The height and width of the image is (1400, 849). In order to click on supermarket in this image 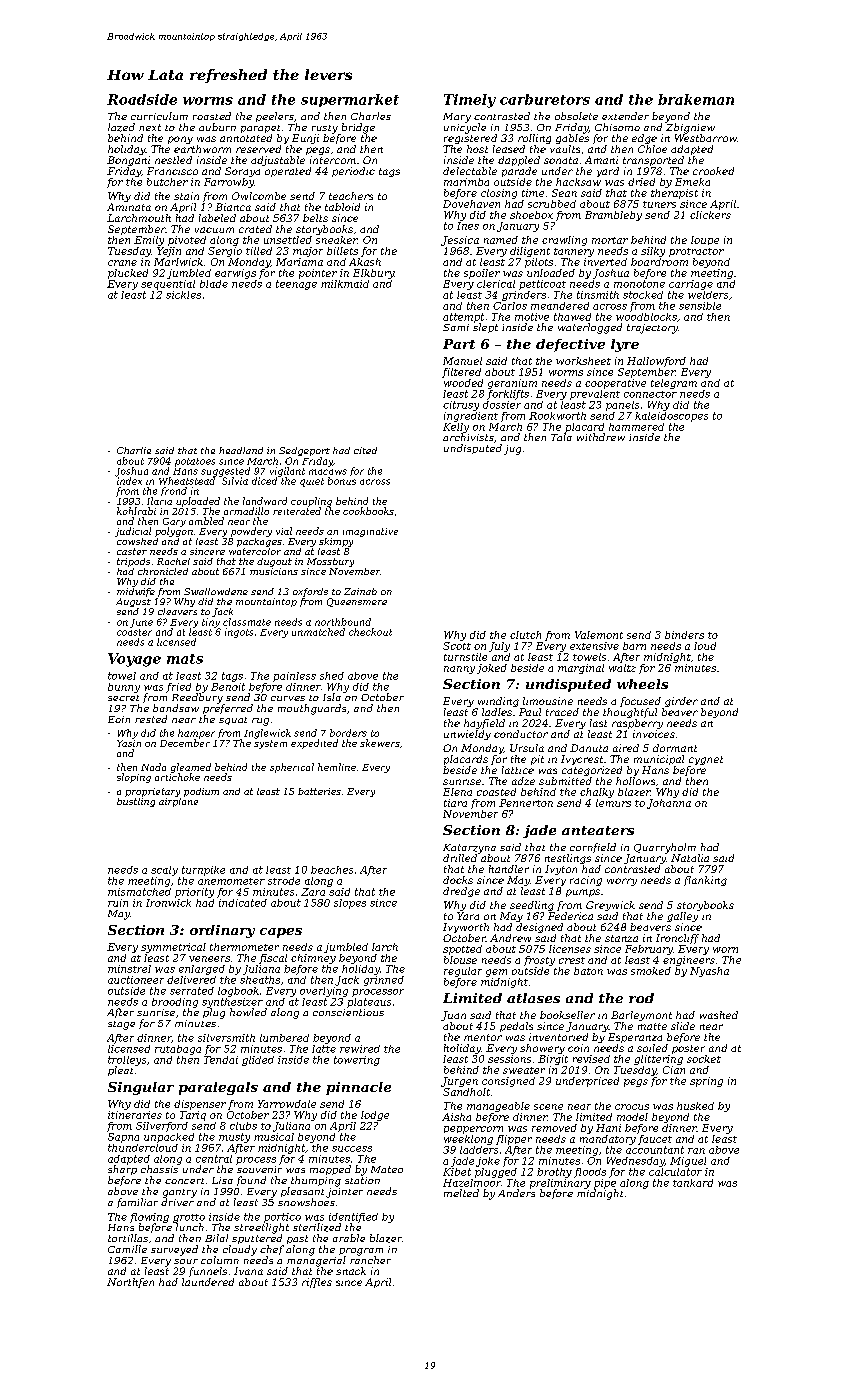, I will do `click(350, 100)`.
